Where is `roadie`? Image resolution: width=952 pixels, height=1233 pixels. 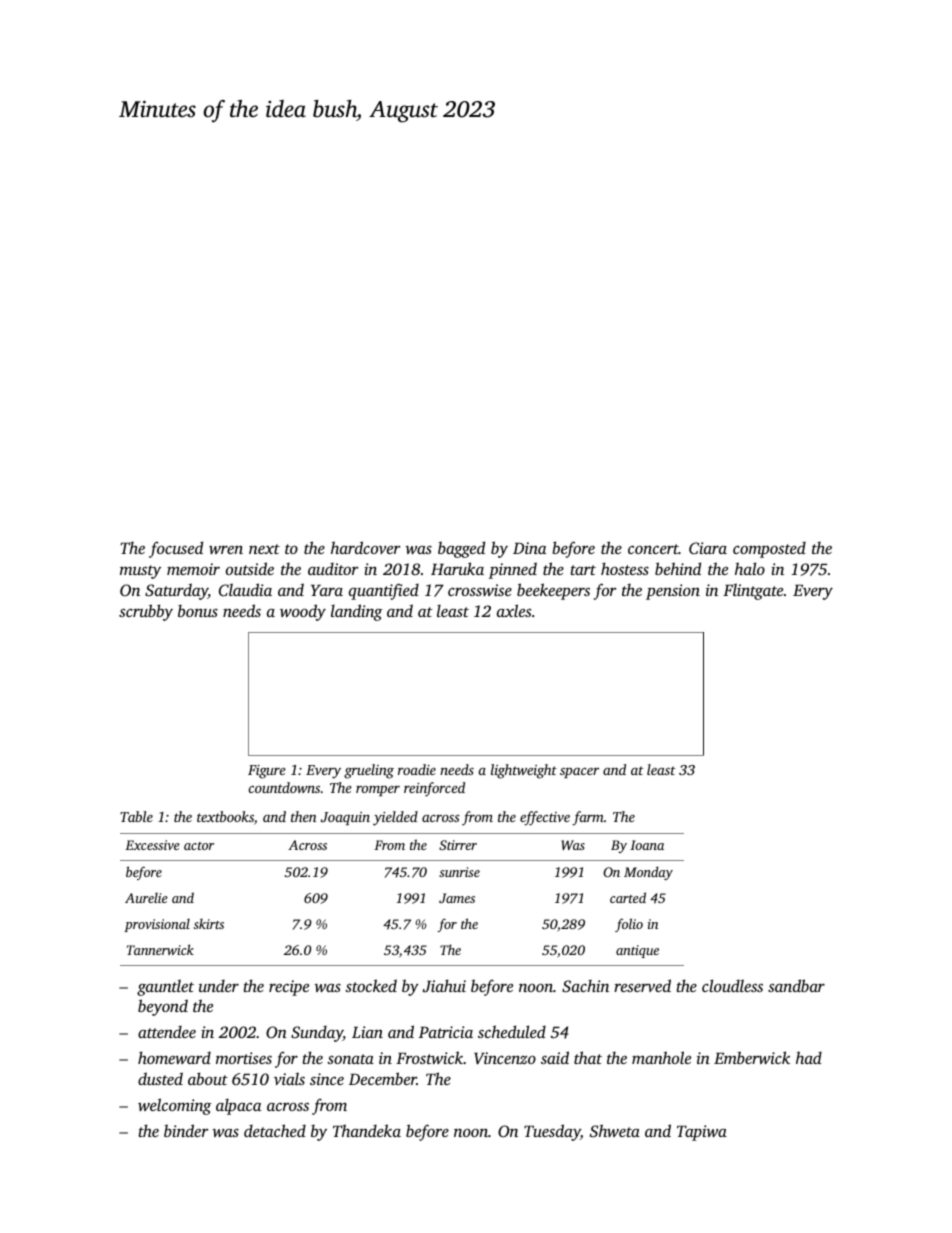
roadie is located at coordinates (417, 769).
